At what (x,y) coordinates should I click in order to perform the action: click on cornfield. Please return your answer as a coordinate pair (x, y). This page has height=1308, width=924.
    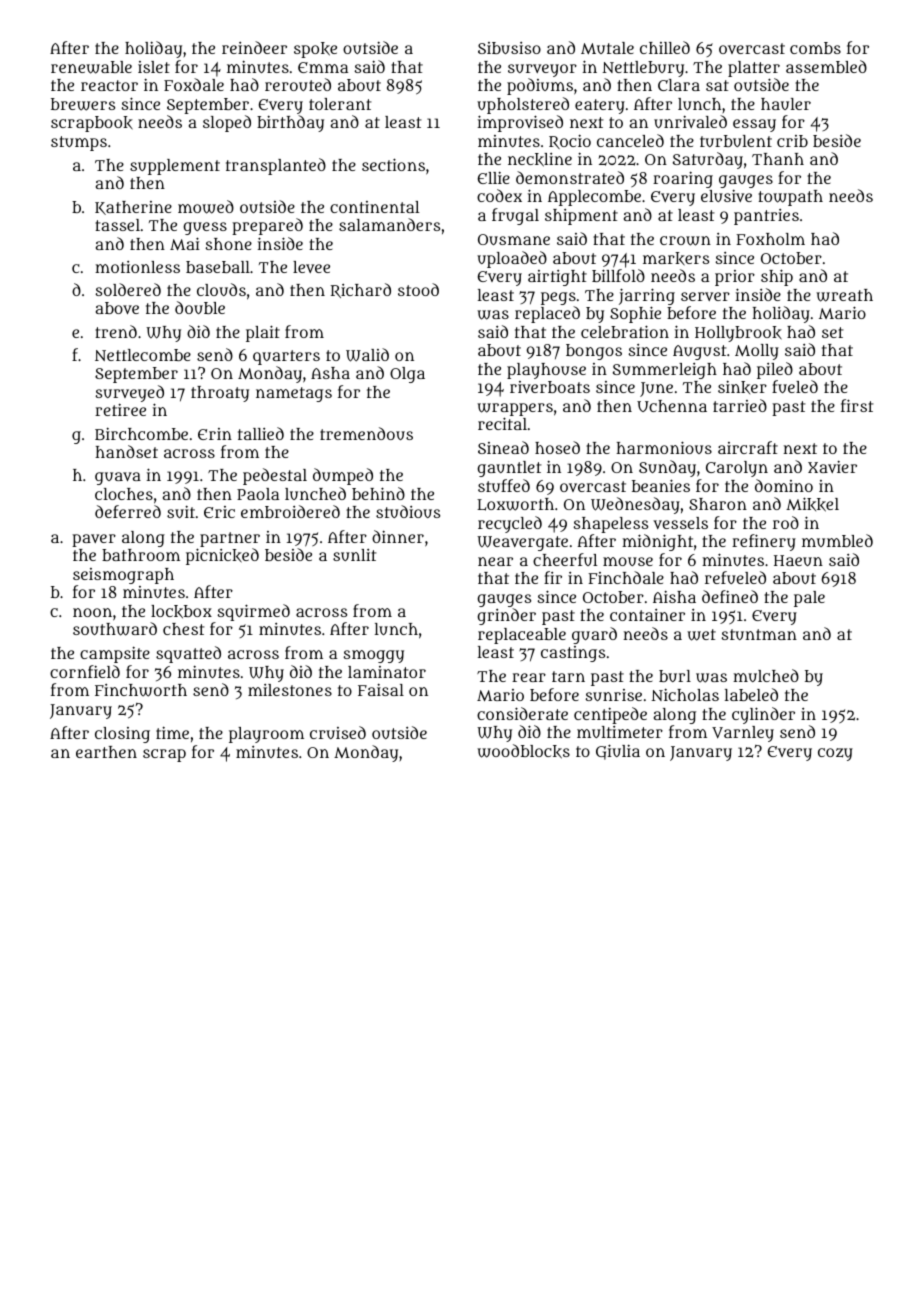
    Looking at the image, I should click on (85, 671).
